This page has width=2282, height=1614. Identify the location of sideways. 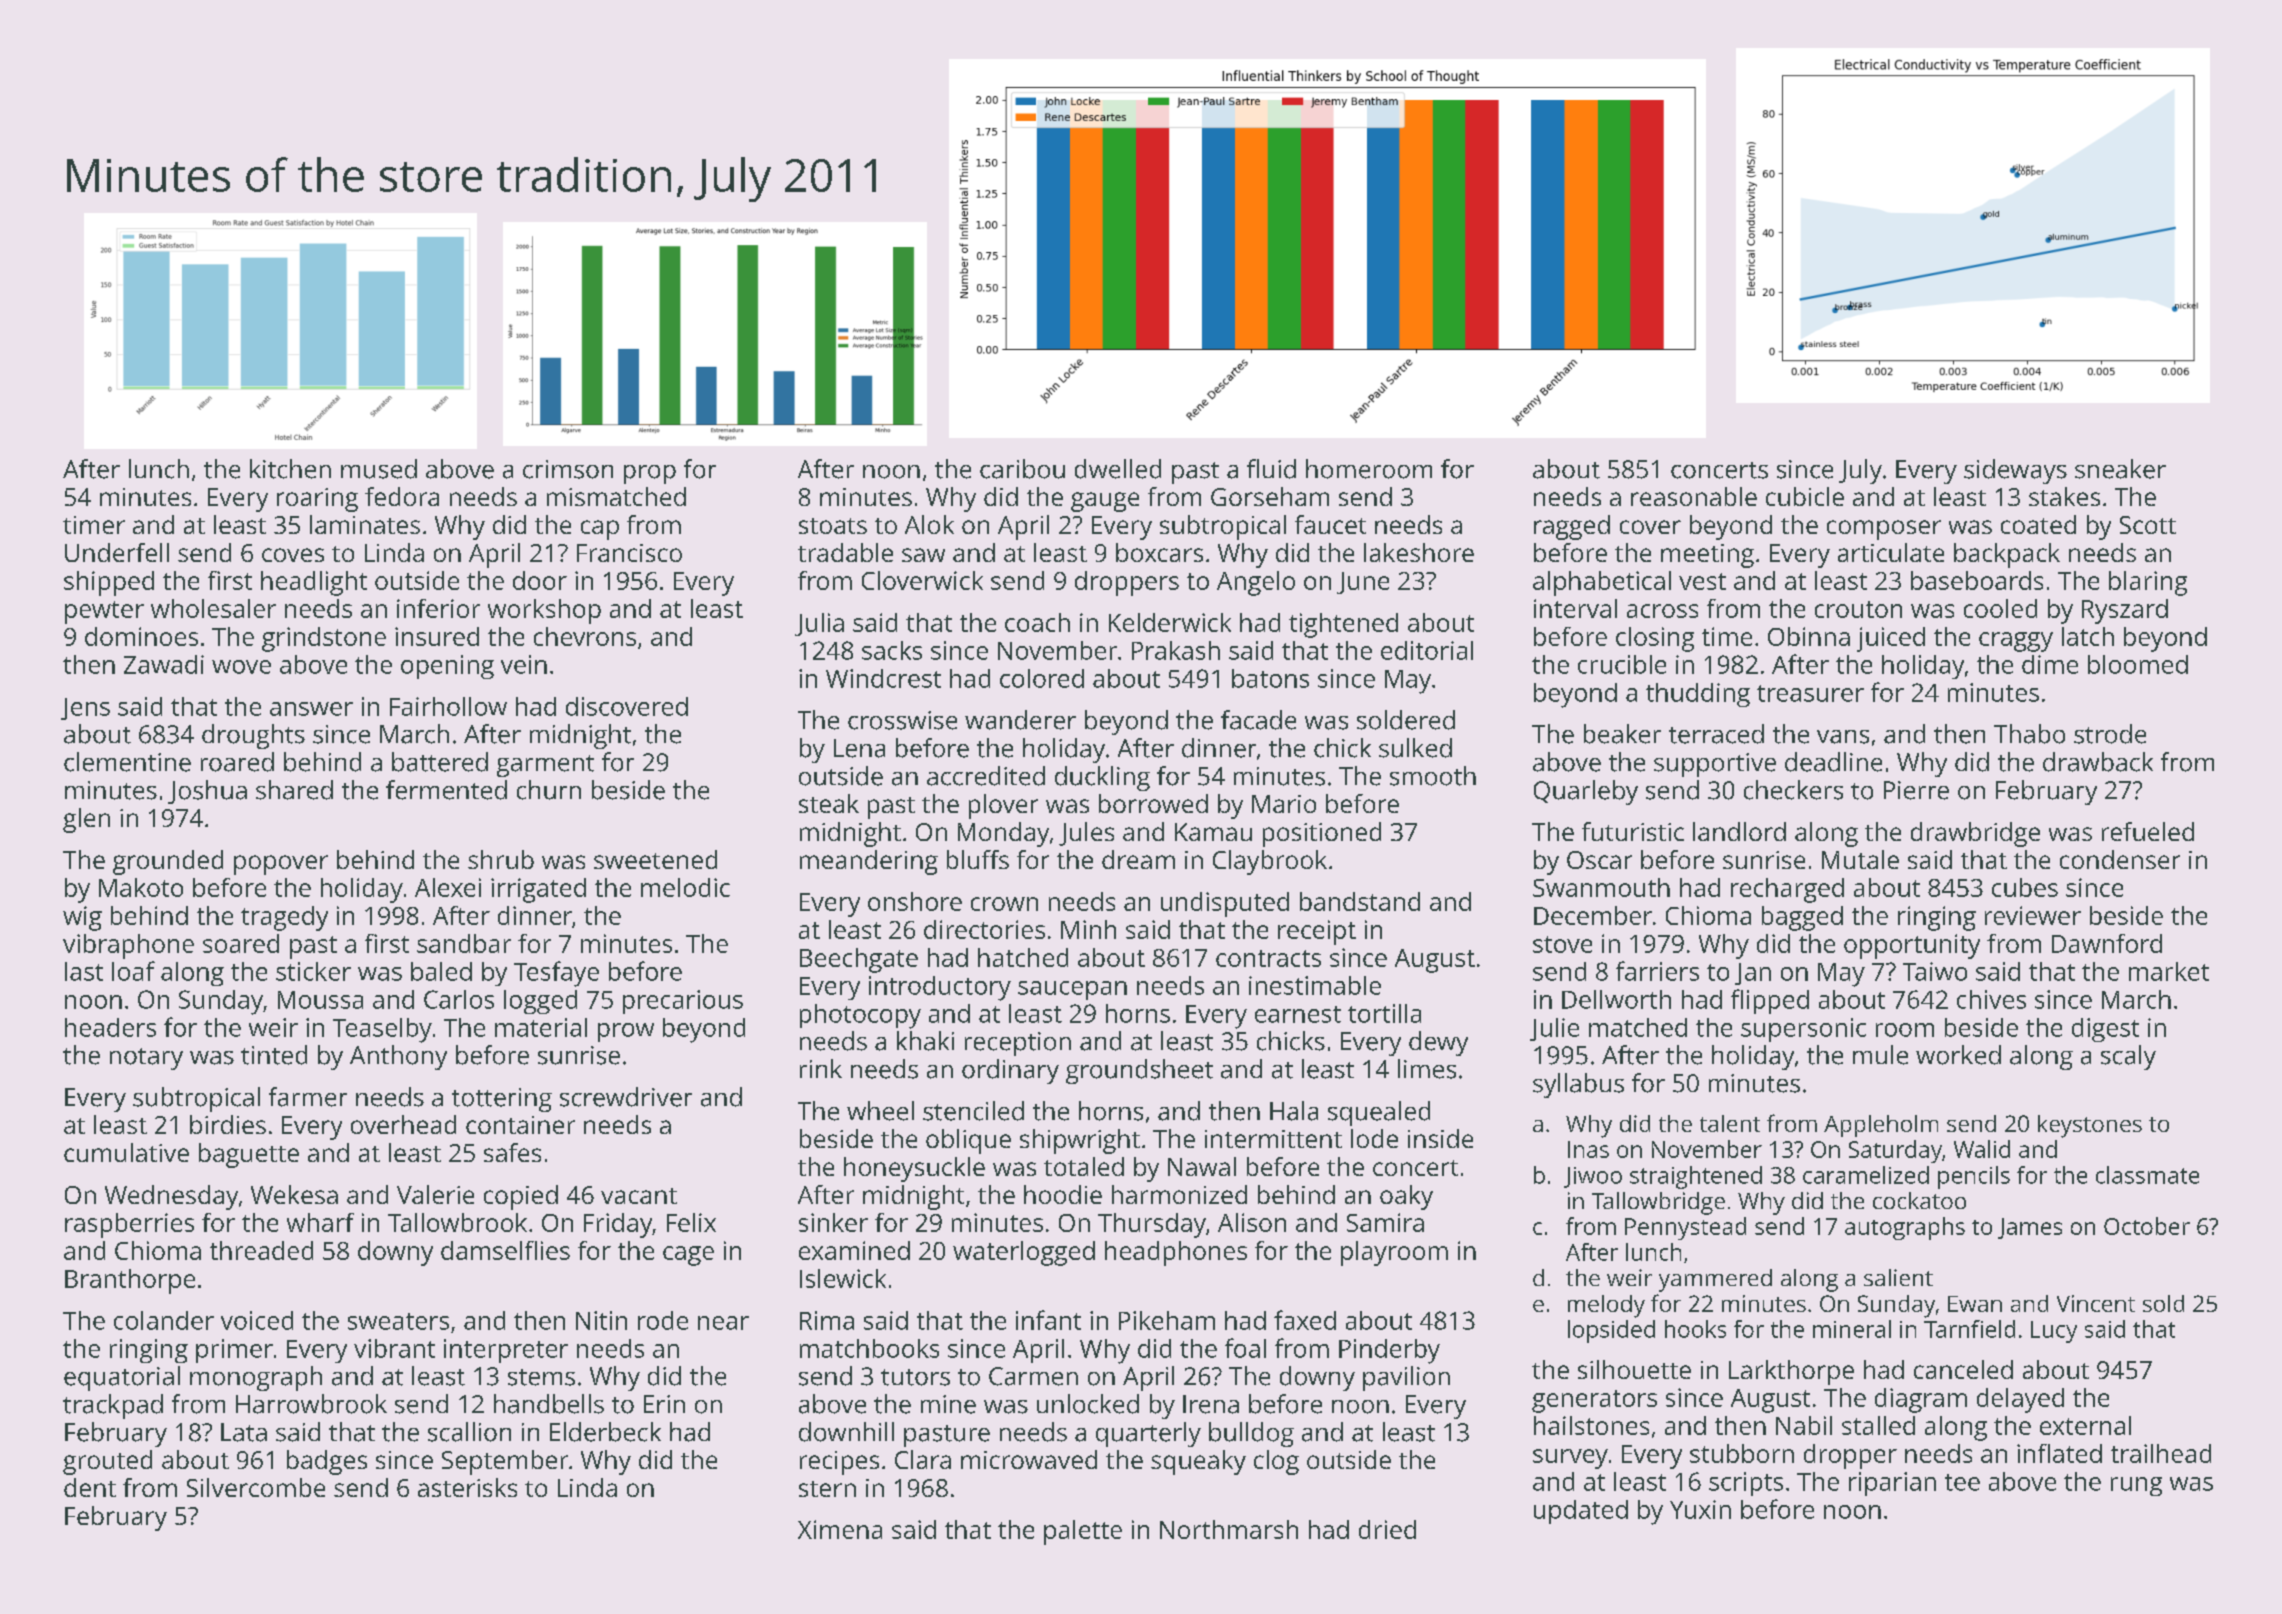
(2015, 471).
